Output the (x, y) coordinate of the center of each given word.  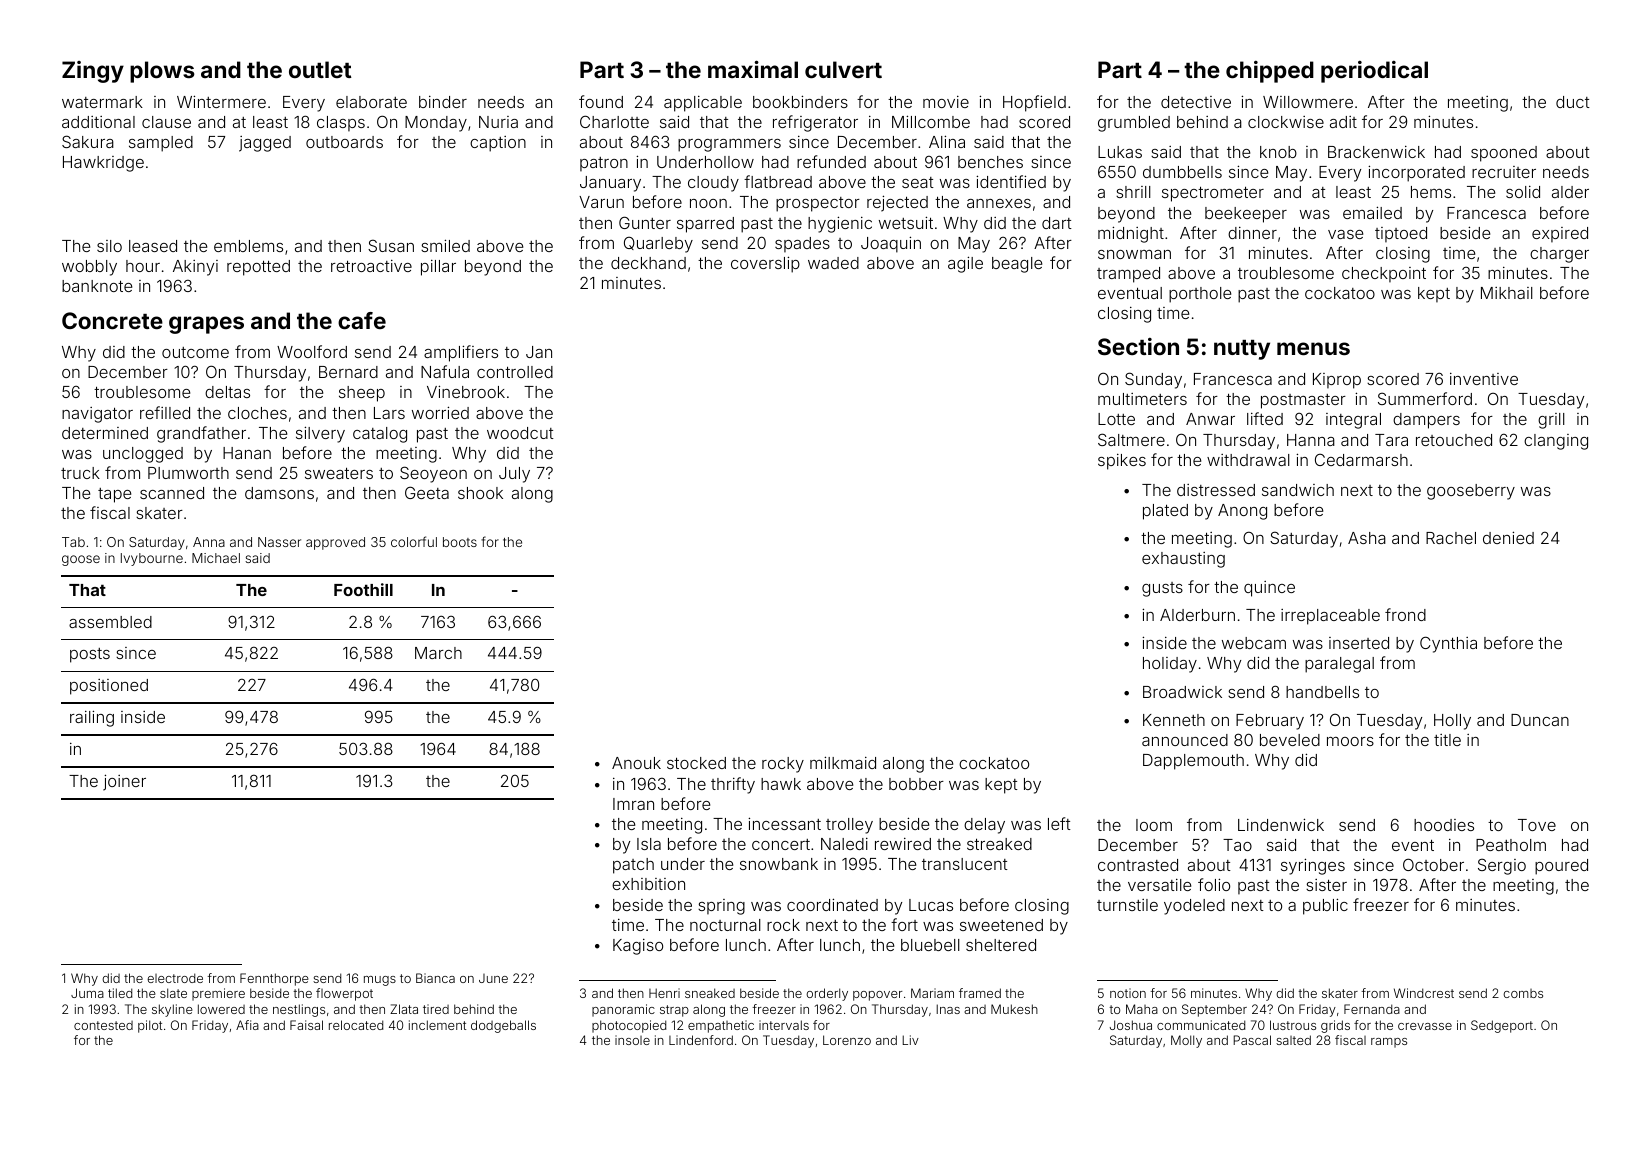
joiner (124, 782)
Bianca (435, 978)
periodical (1374, 72)
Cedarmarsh (1361, 459)
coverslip (765, 264)
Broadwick (1182, 692)
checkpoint (1384, 274)
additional (98, 122)
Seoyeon (433, 474)
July (514, 475)
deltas (227, 392)
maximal (753, 69)
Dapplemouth (1193, 762)
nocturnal (725, 925)
